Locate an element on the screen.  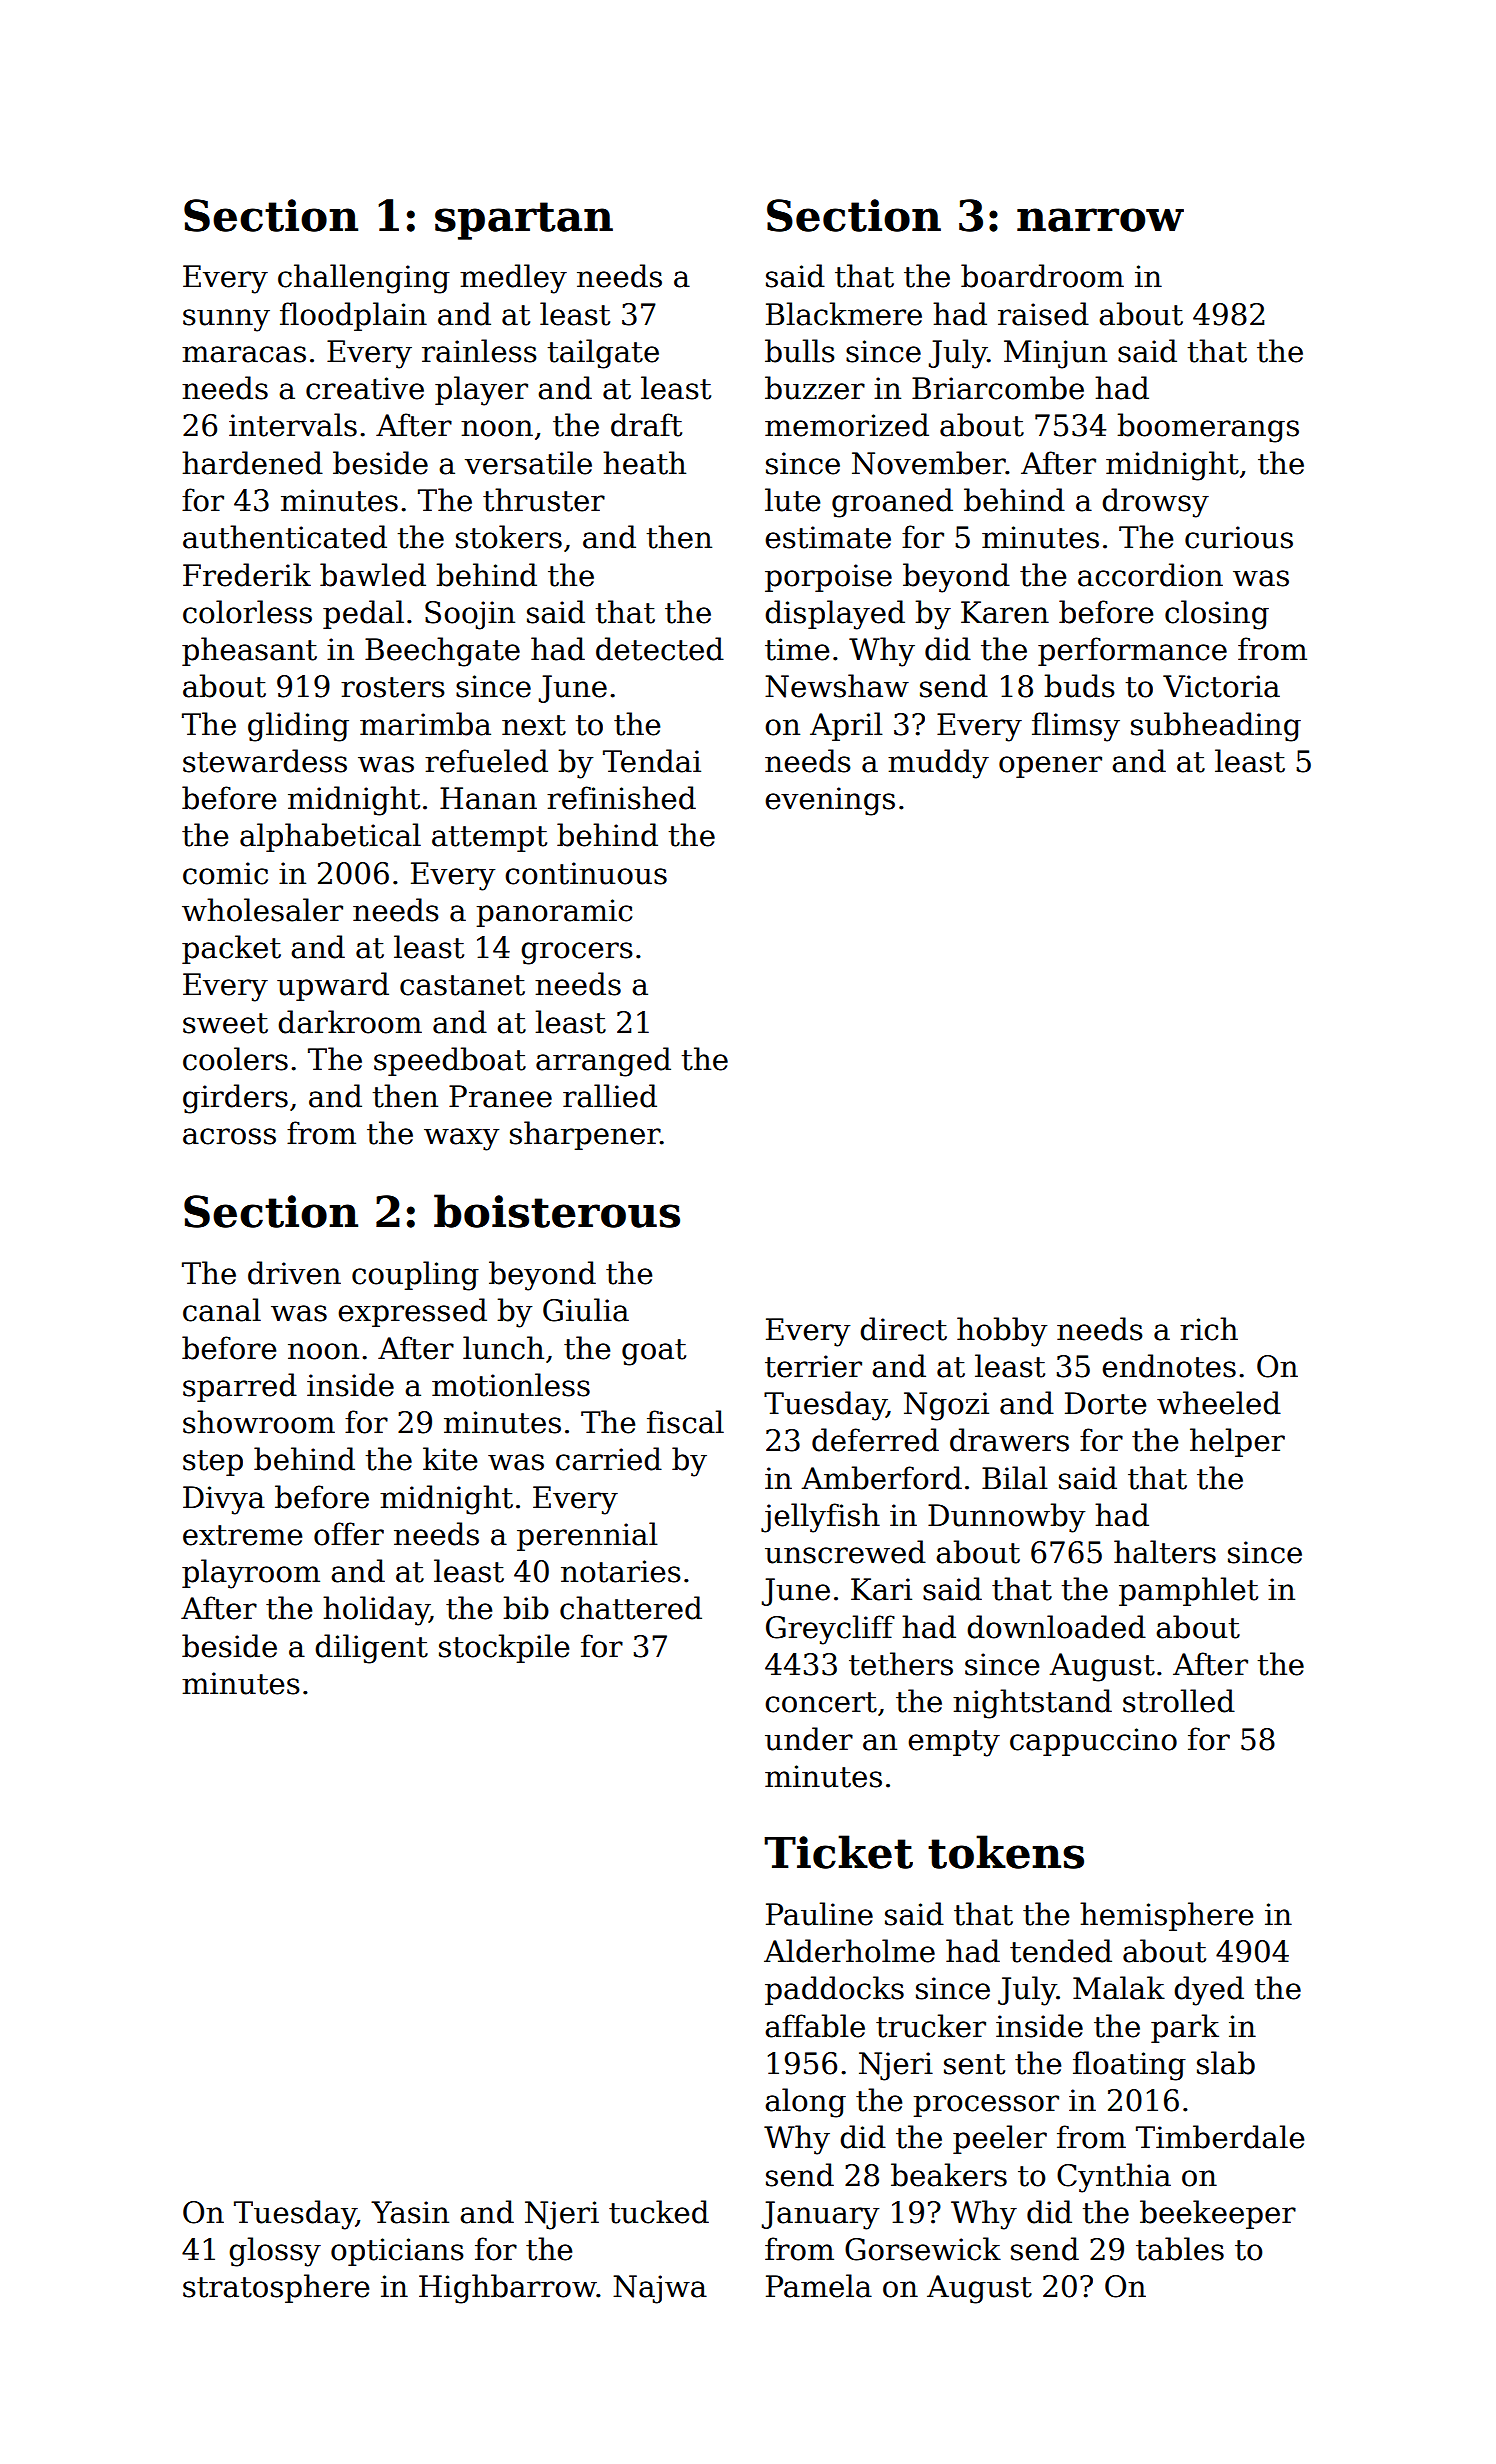
rallied is located at coordinates (610, 1096).
